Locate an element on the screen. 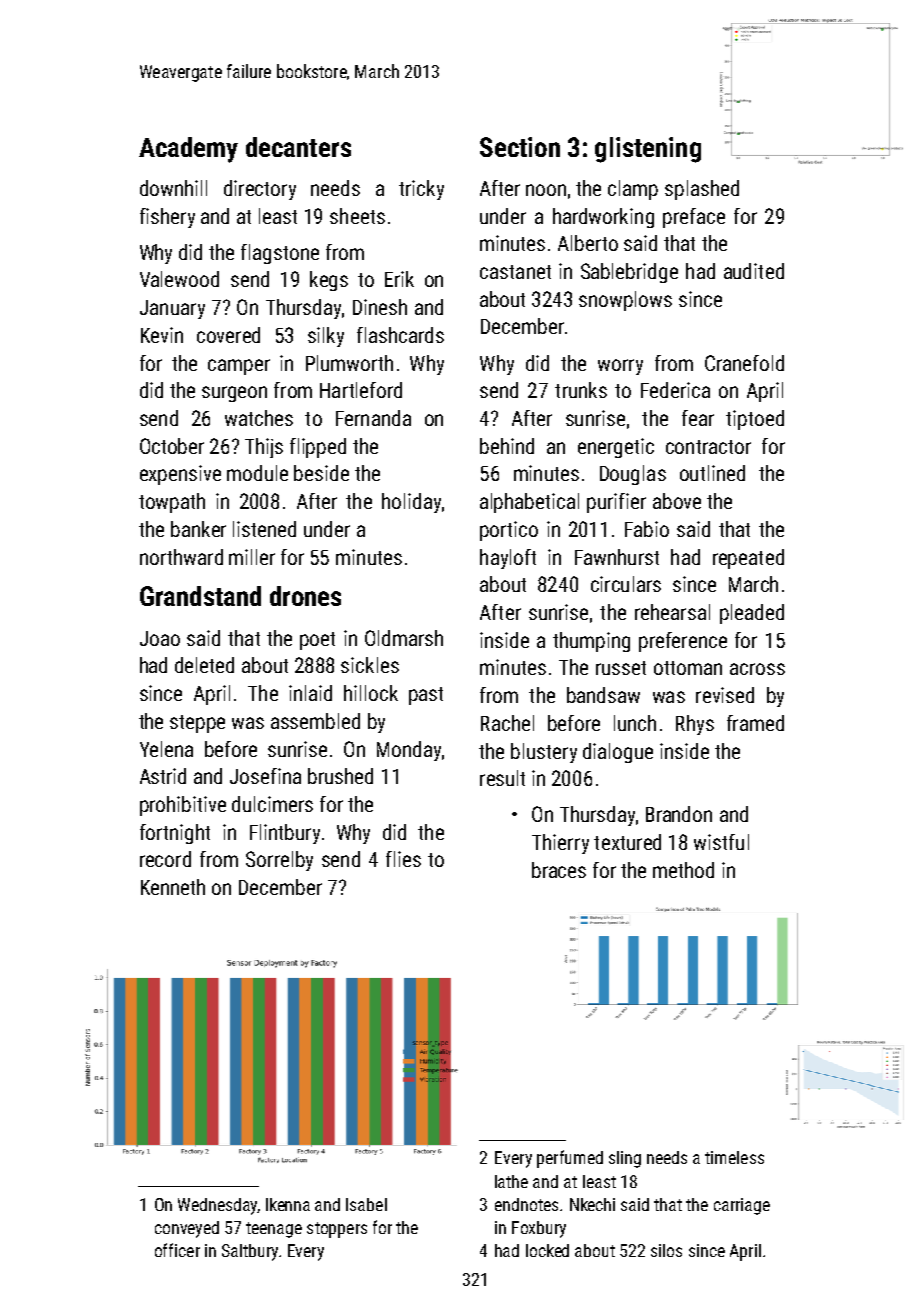 The height and width of the screenshot is (1314, 924). pleaded is located at coordinates (752, 614).
